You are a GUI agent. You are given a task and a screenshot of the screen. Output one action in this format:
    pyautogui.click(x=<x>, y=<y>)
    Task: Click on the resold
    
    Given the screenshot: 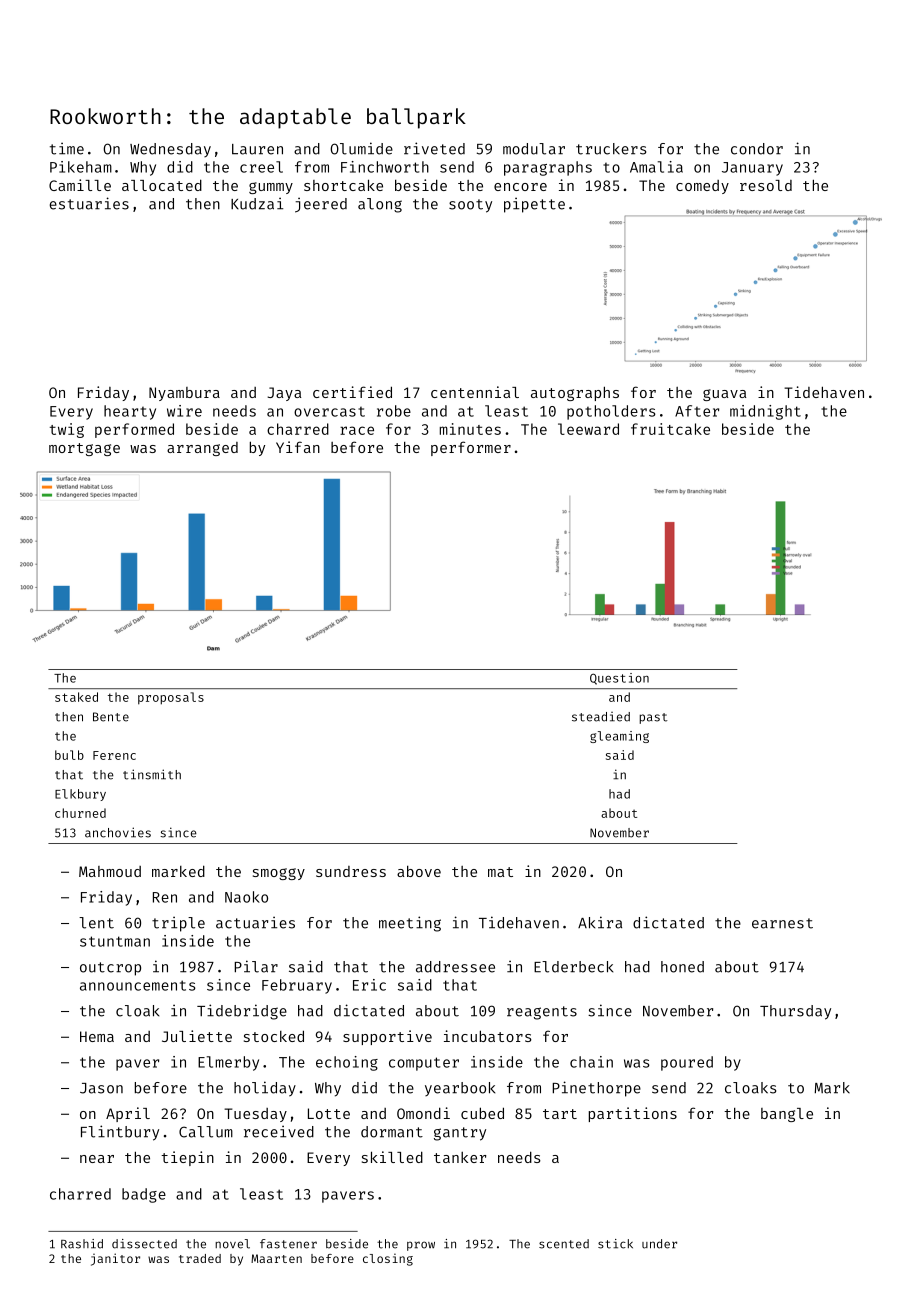 What is the action you would take?
    pyautogui.click(x=766, y=185)
